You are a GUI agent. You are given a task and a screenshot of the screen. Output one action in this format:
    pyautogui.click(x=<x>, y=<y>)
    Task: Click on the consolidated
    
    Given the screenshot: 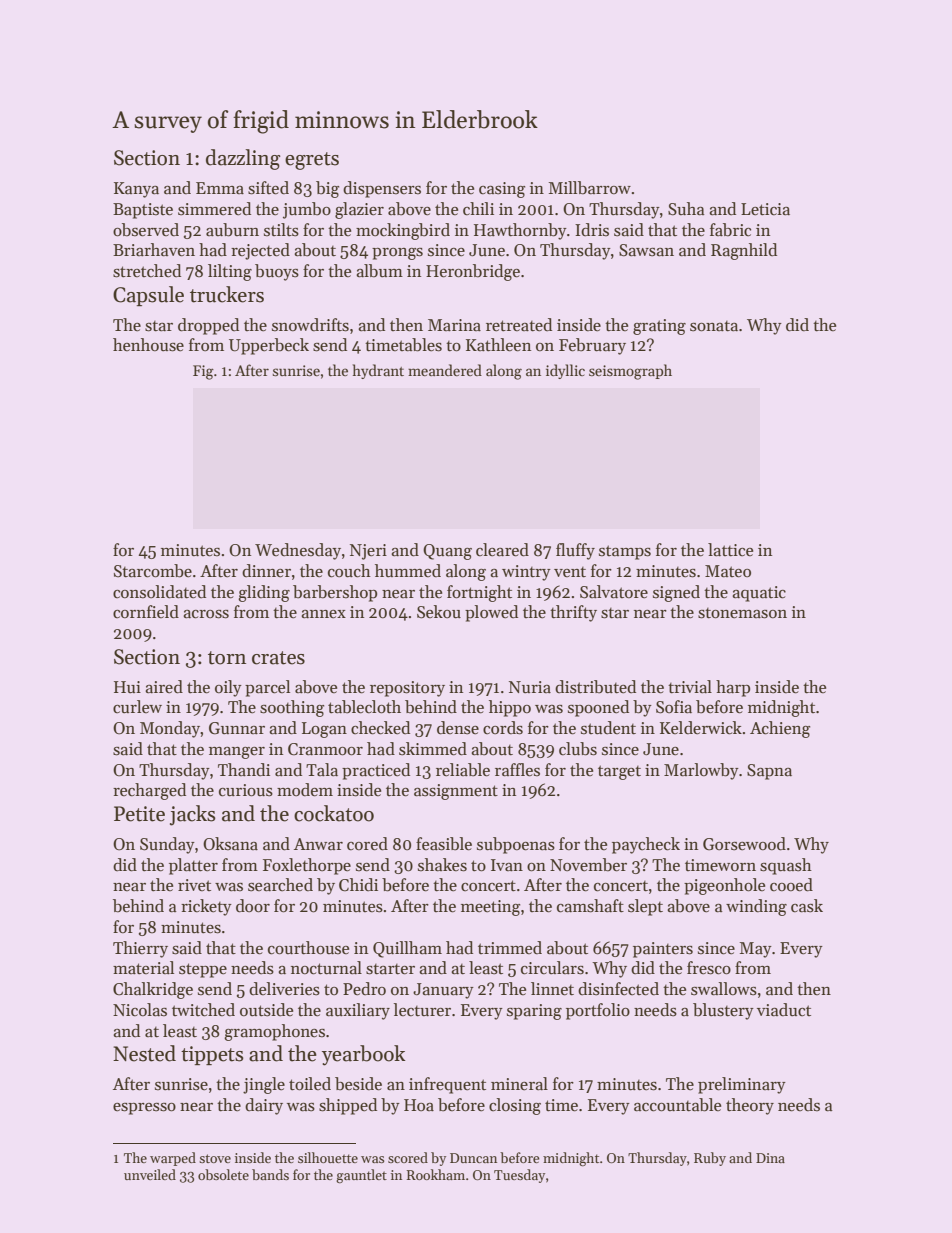 What is the action you would take?
    pyautogui.click(x=159, y=592)
